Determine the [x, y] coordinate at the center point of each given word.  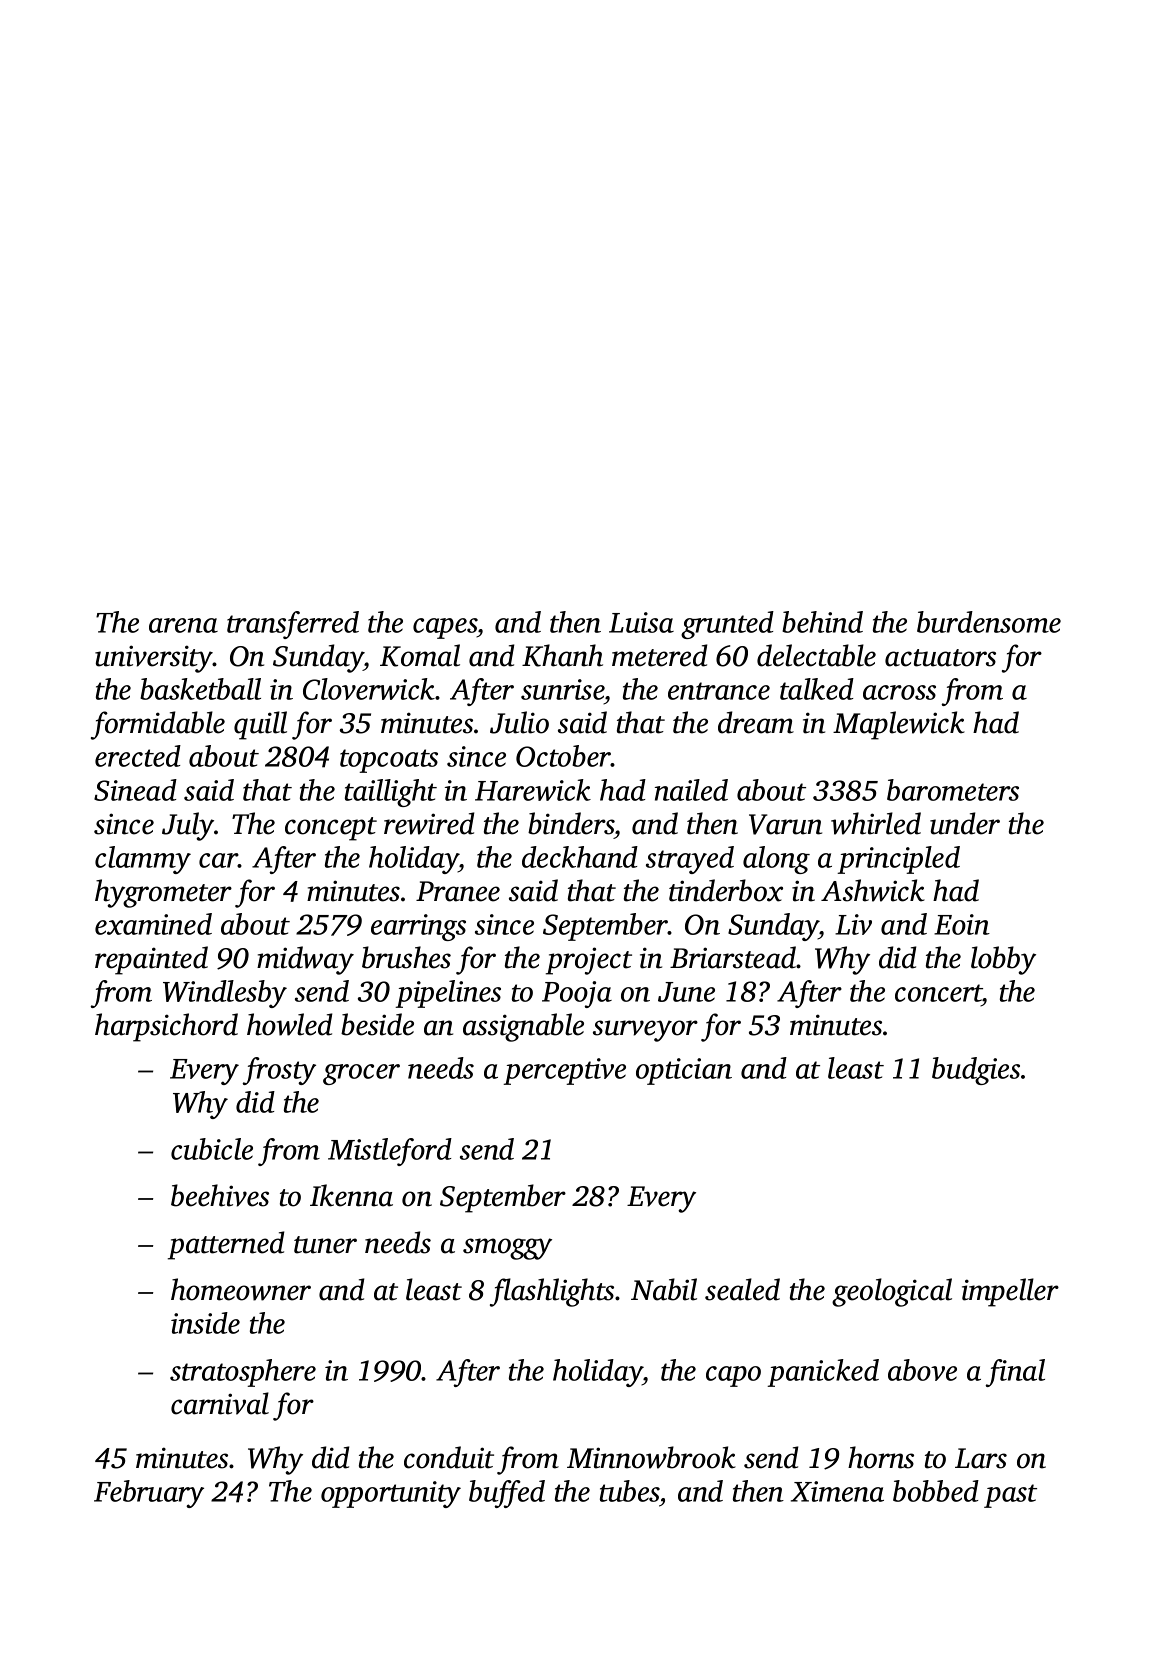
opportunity [391, 1494]
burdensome [989, 622]
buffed [507, 1494]
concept [331, 829]
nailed [691, 790]
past [1010, 1496]
